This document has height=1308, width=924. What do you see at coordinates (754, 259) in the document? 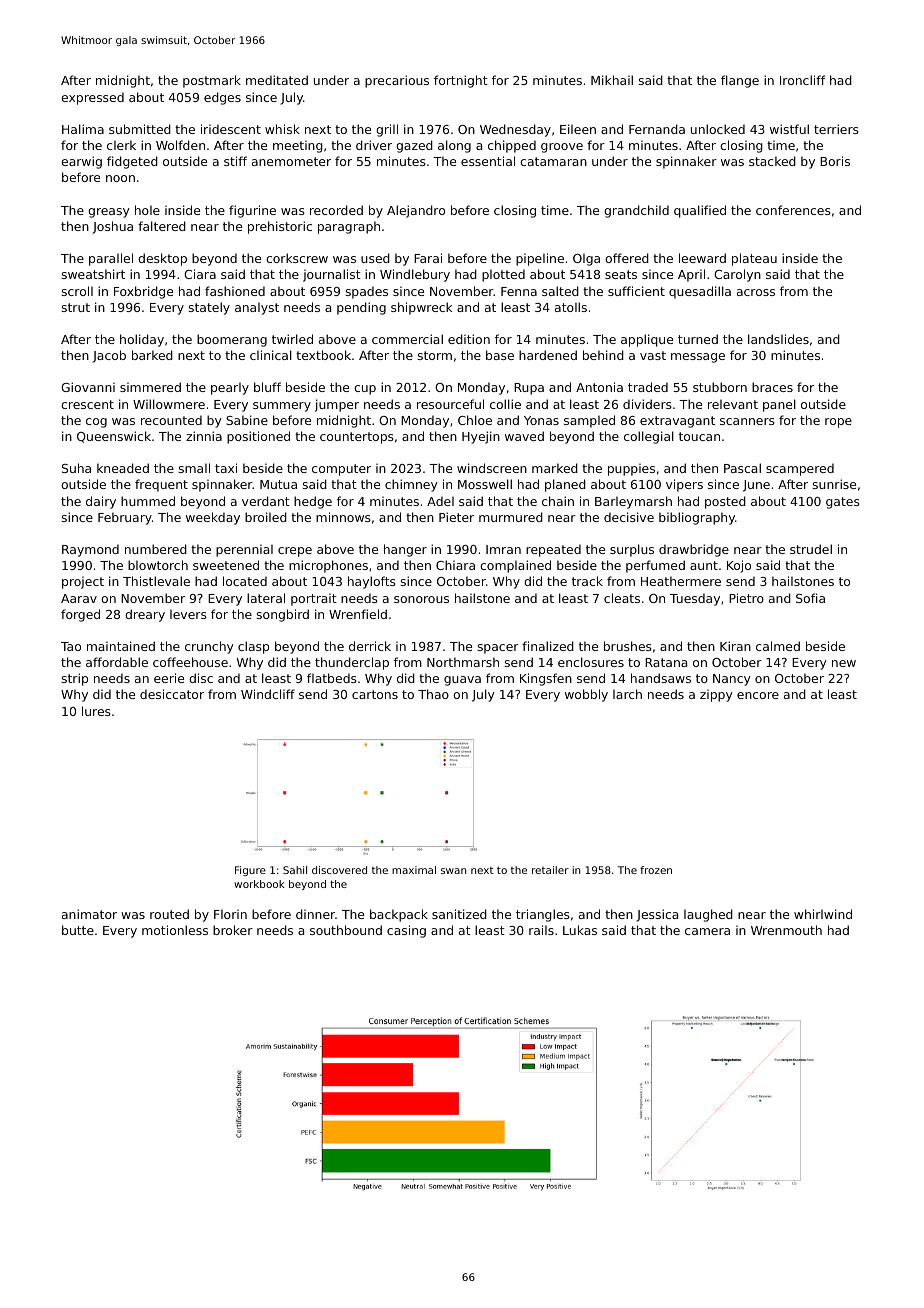
I see `plateau` at bounding box center [754, 259].
